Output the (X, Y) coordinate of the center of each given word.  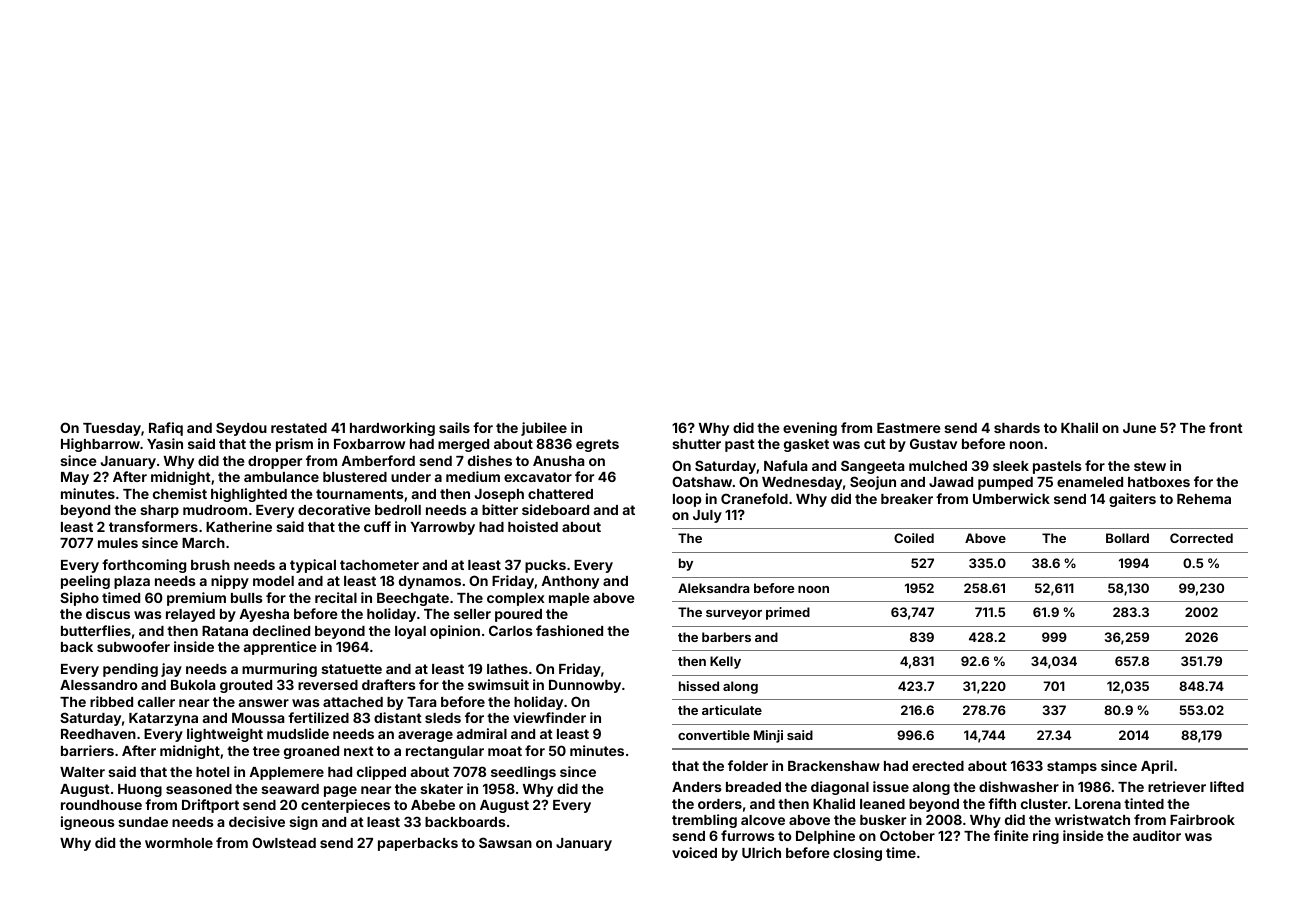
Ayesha (264, 615)
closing (857, 854)
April (1157, 767)
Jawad (951, 482)
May (75, 478)
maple (569, 599)
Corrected (1201, 538)
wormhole (179, 843)
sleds (443, 718)
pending (130, 670)
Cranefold (754, 498)
